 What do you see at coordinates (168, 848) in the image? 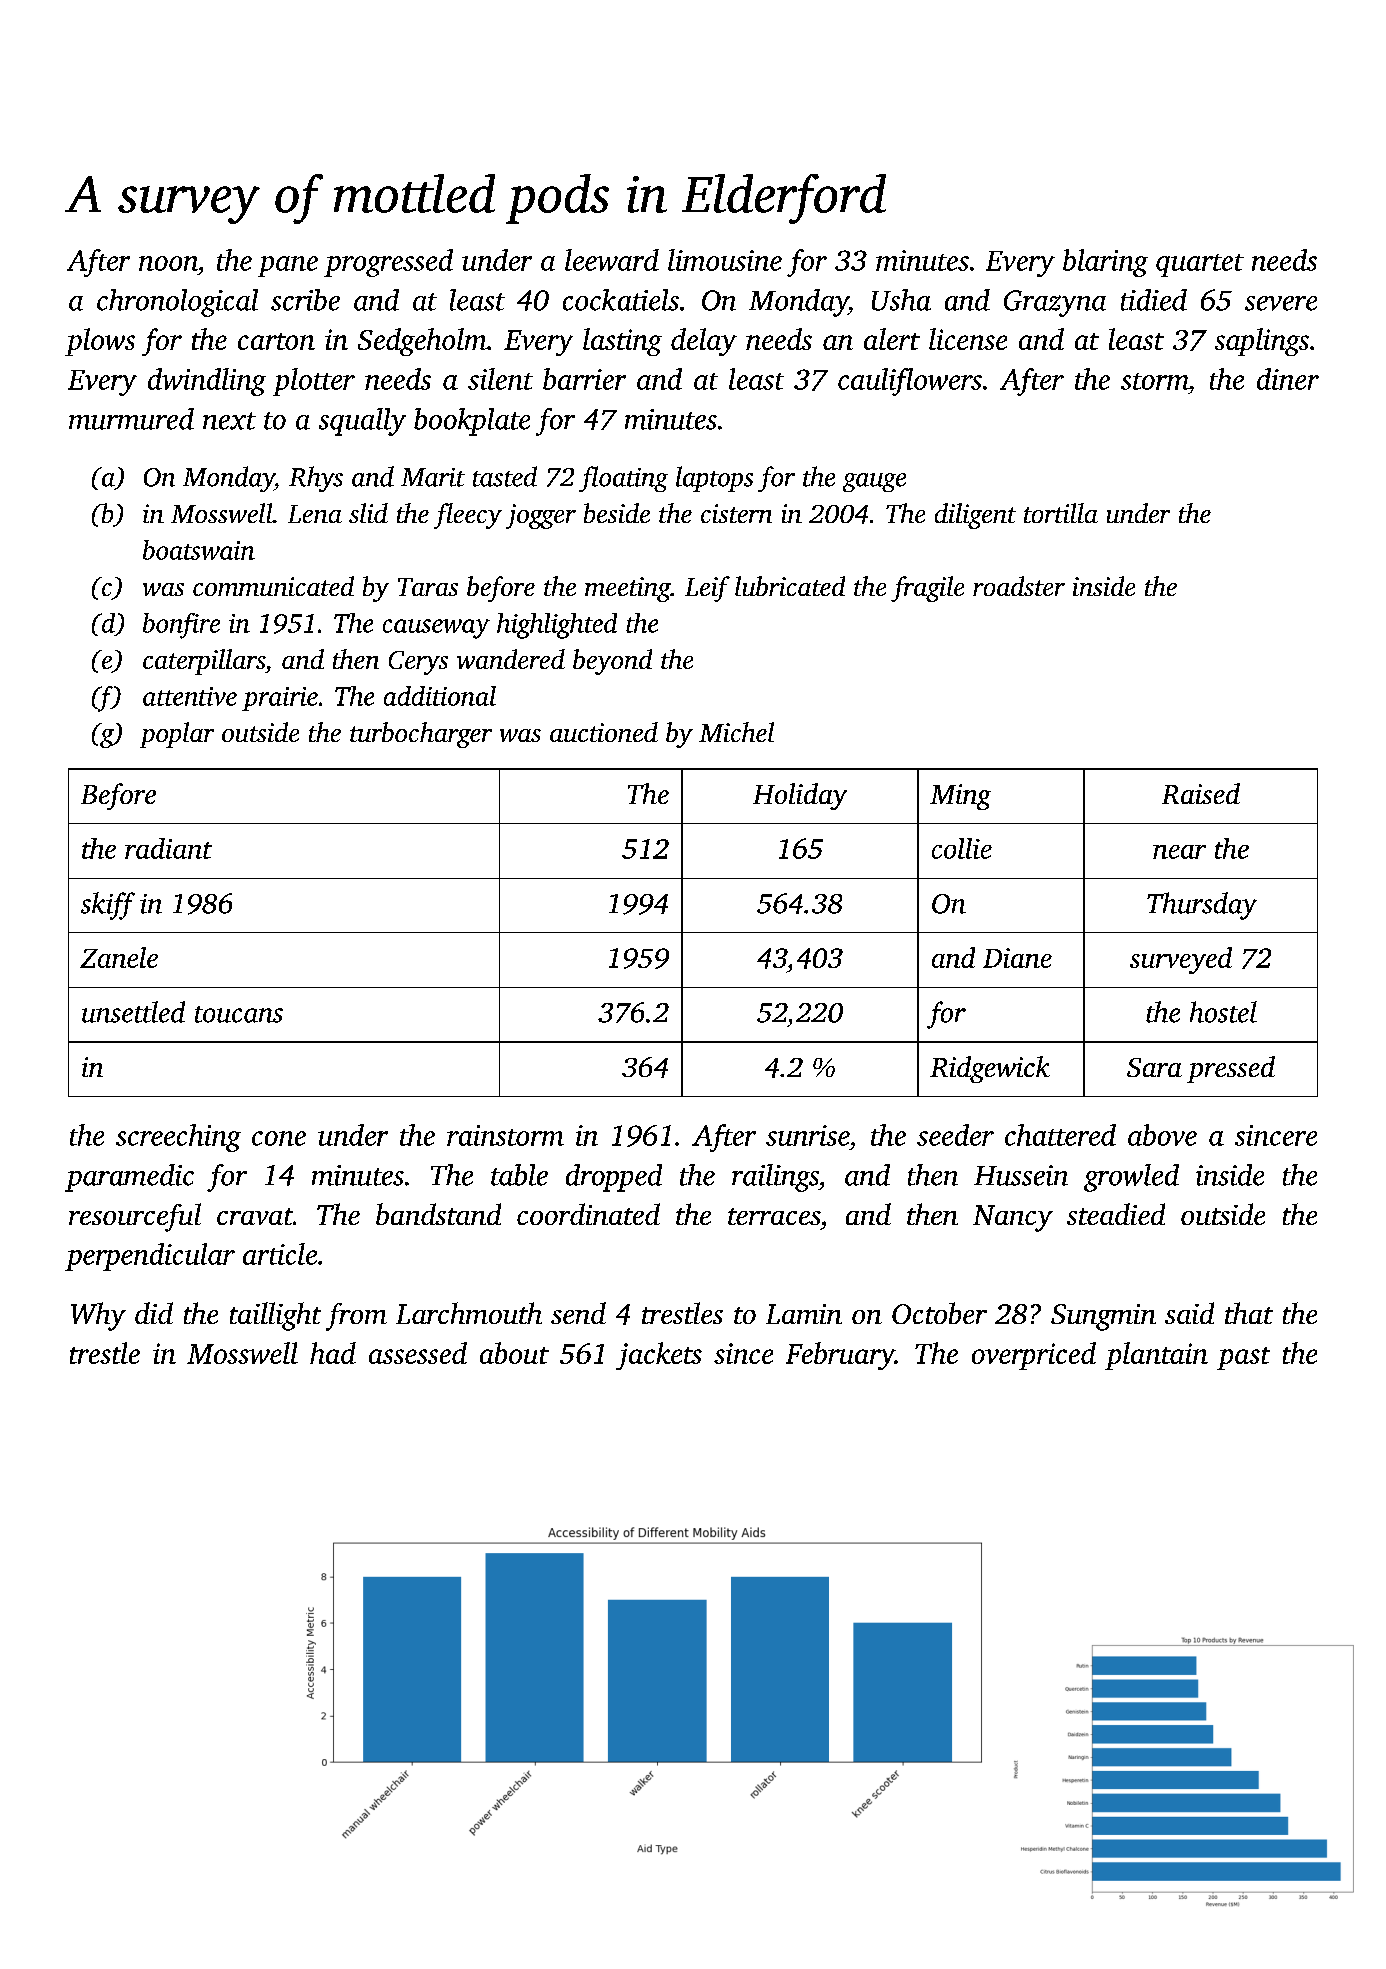
I see `radiant` at bounding box center [168, 848].
